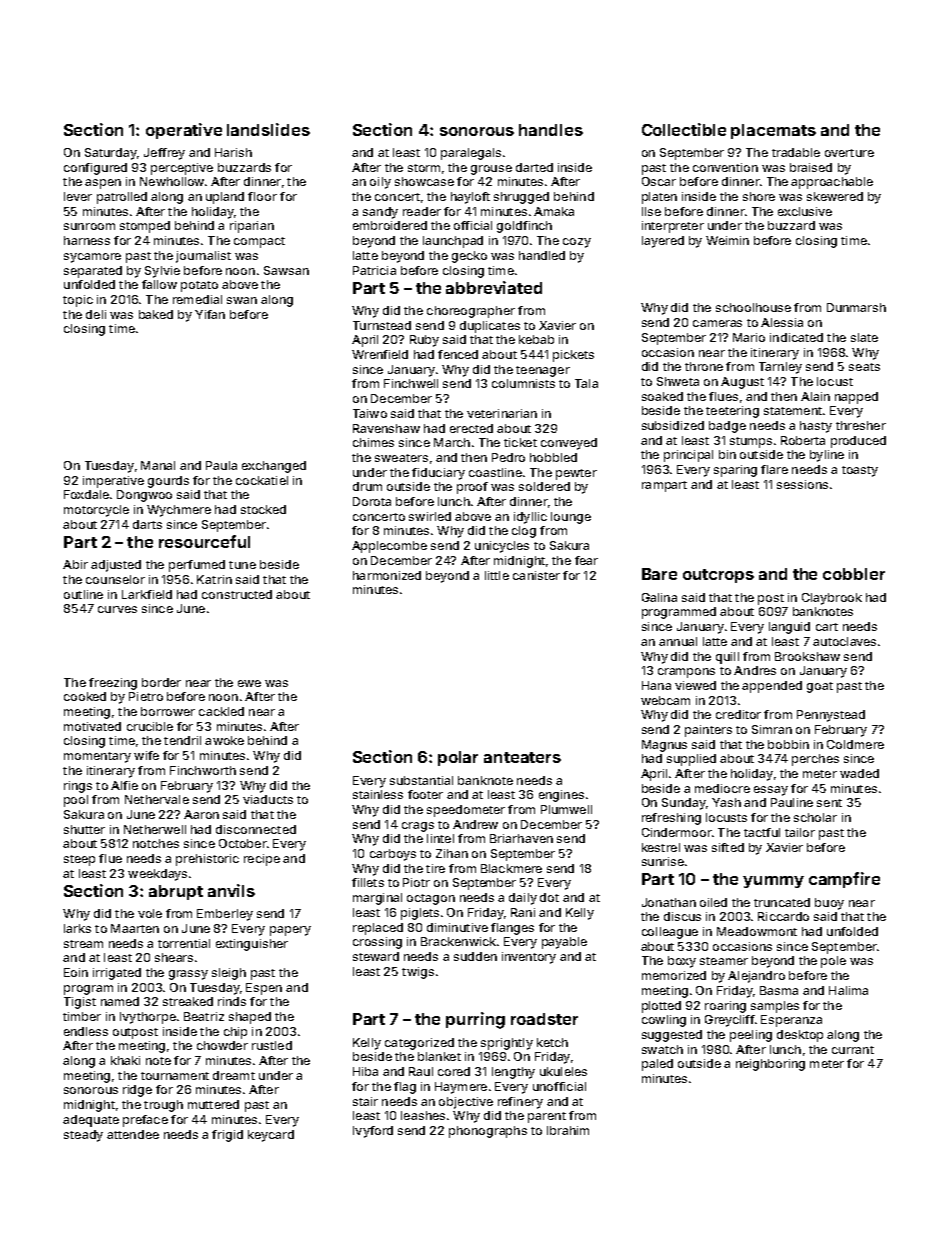 This screenshot has width=952, height=1233. I want to click on swirled, so click(430, 516).
